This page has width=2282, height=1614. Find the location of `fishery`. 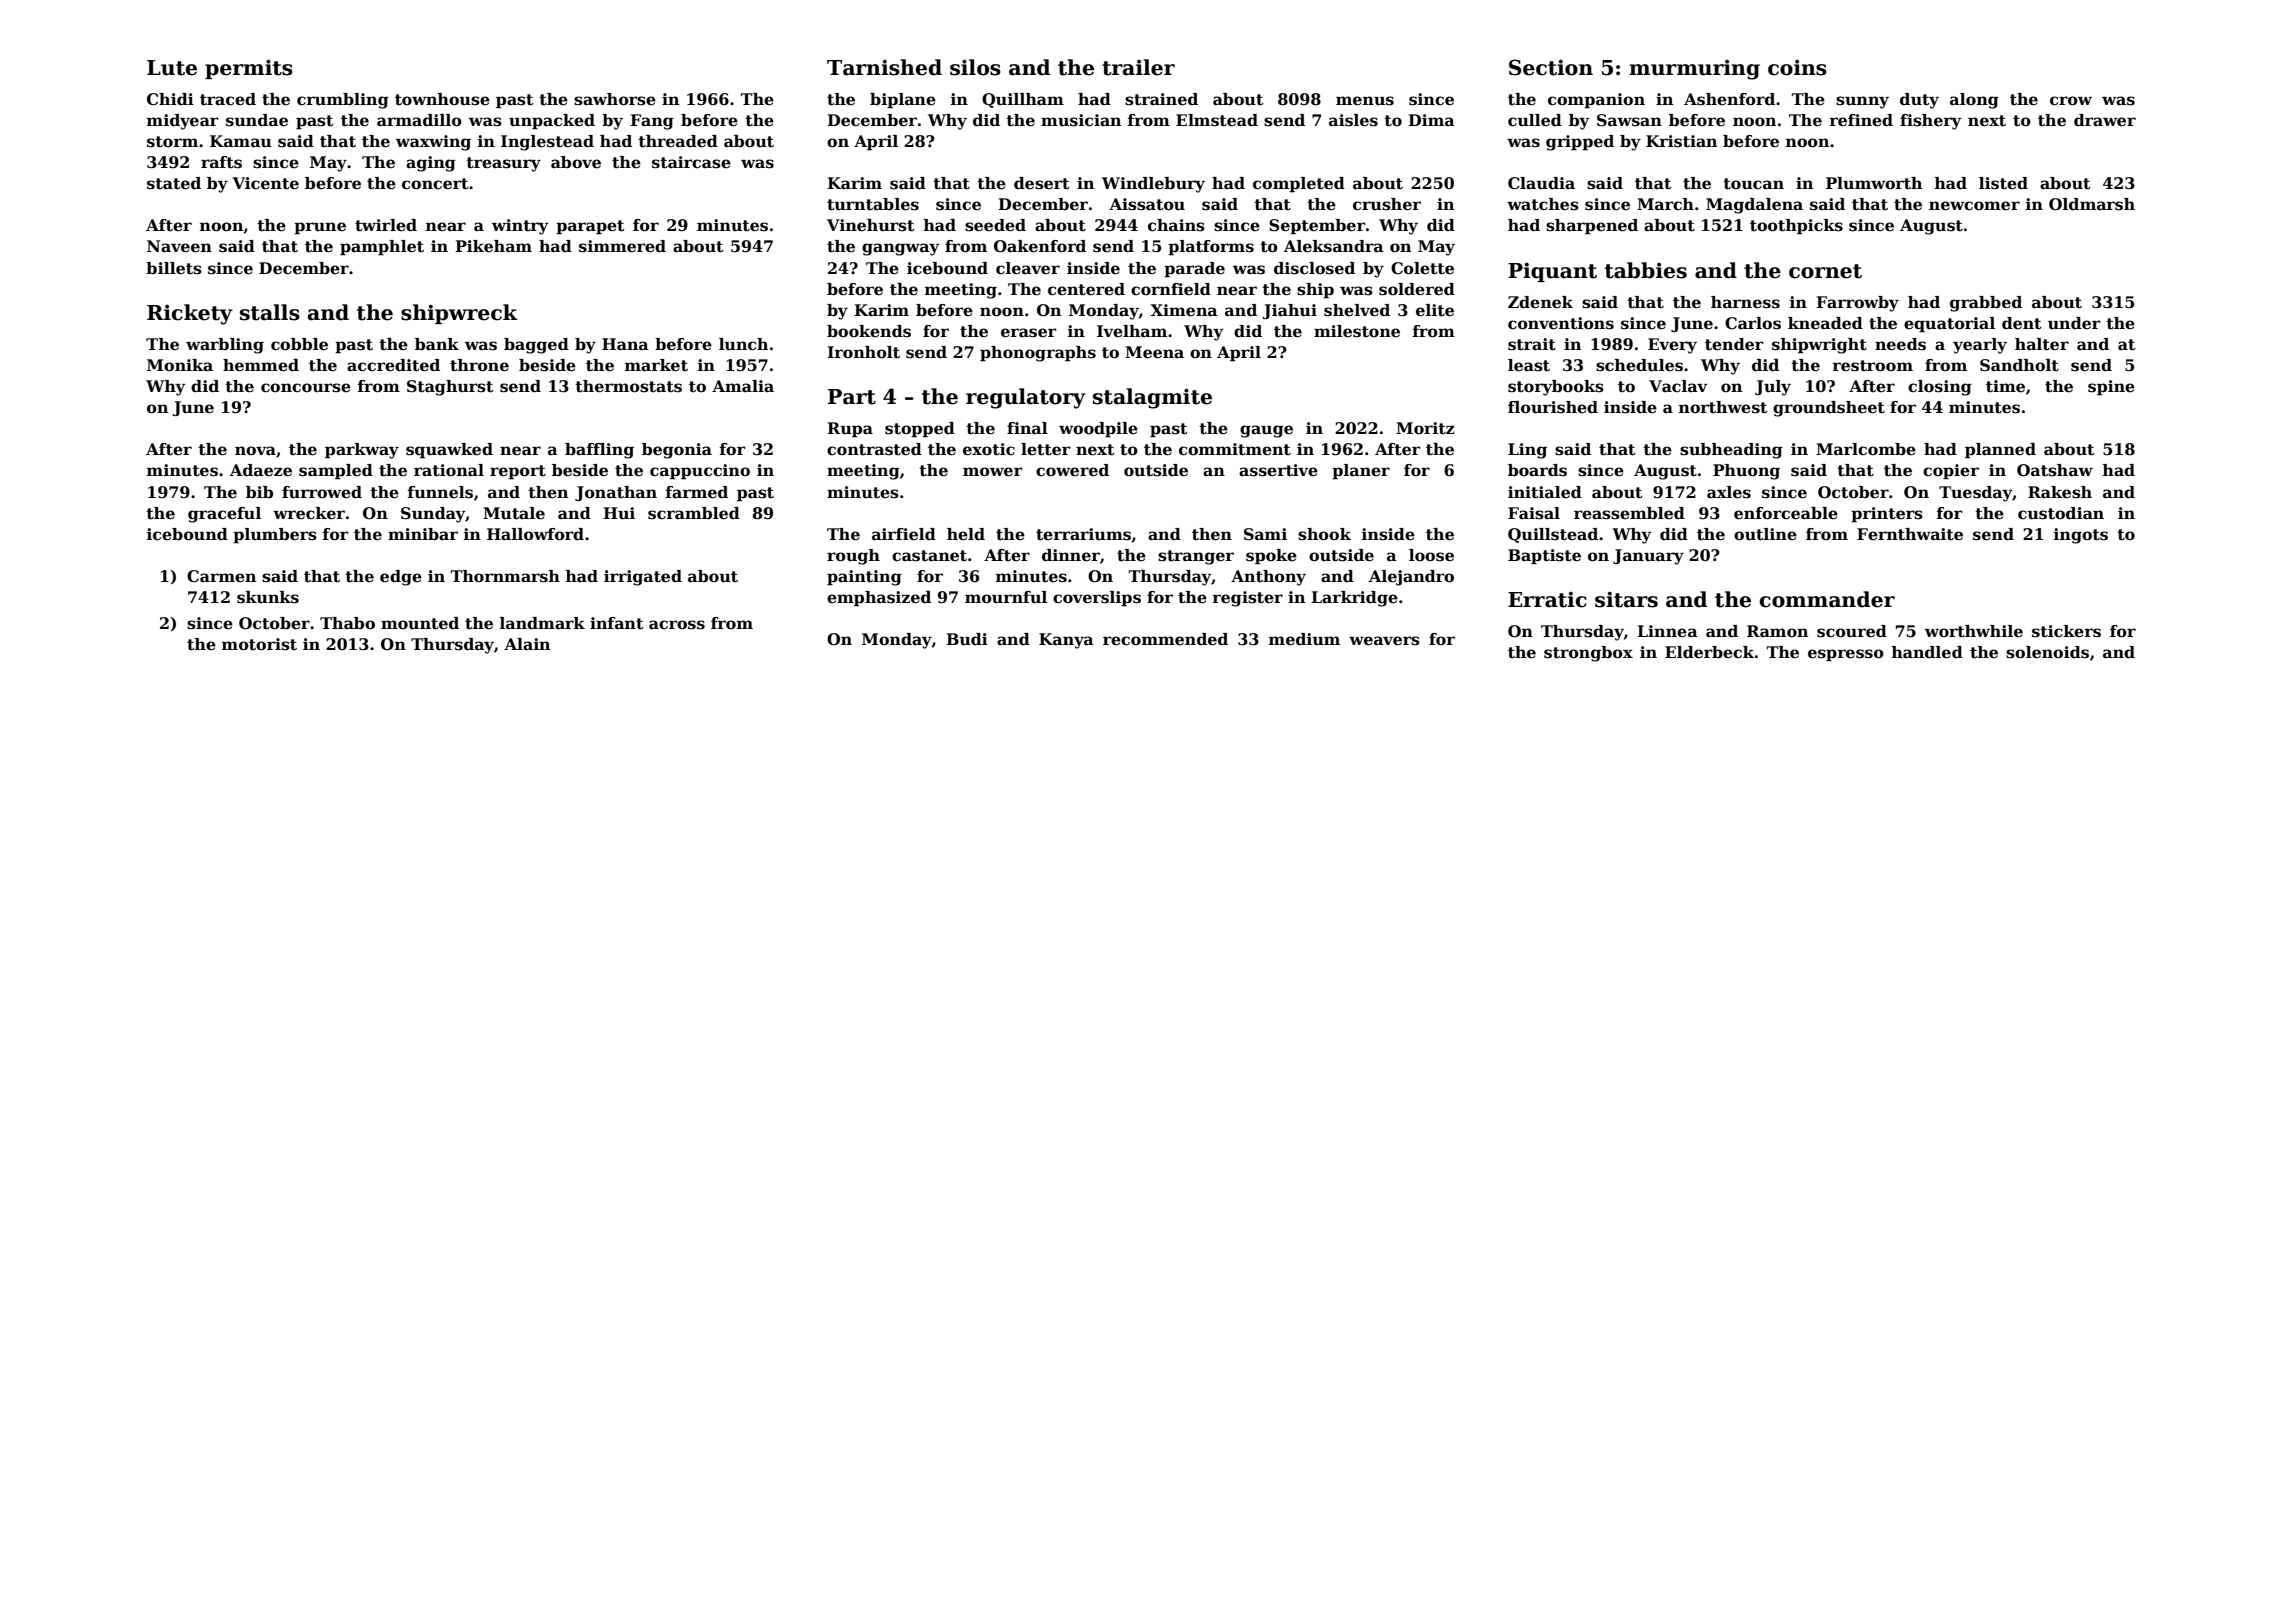

fishery is located at coordinates (1931, 122).
